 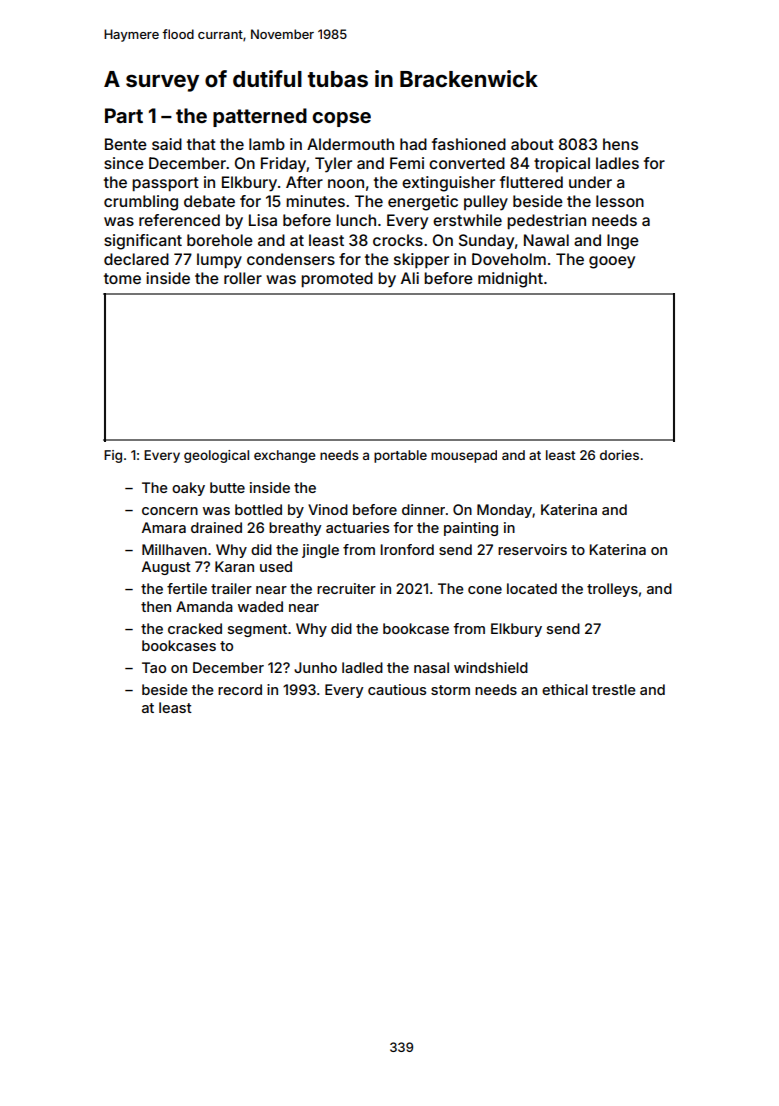 I want to click on energetic, so click(x=423, y=203).
